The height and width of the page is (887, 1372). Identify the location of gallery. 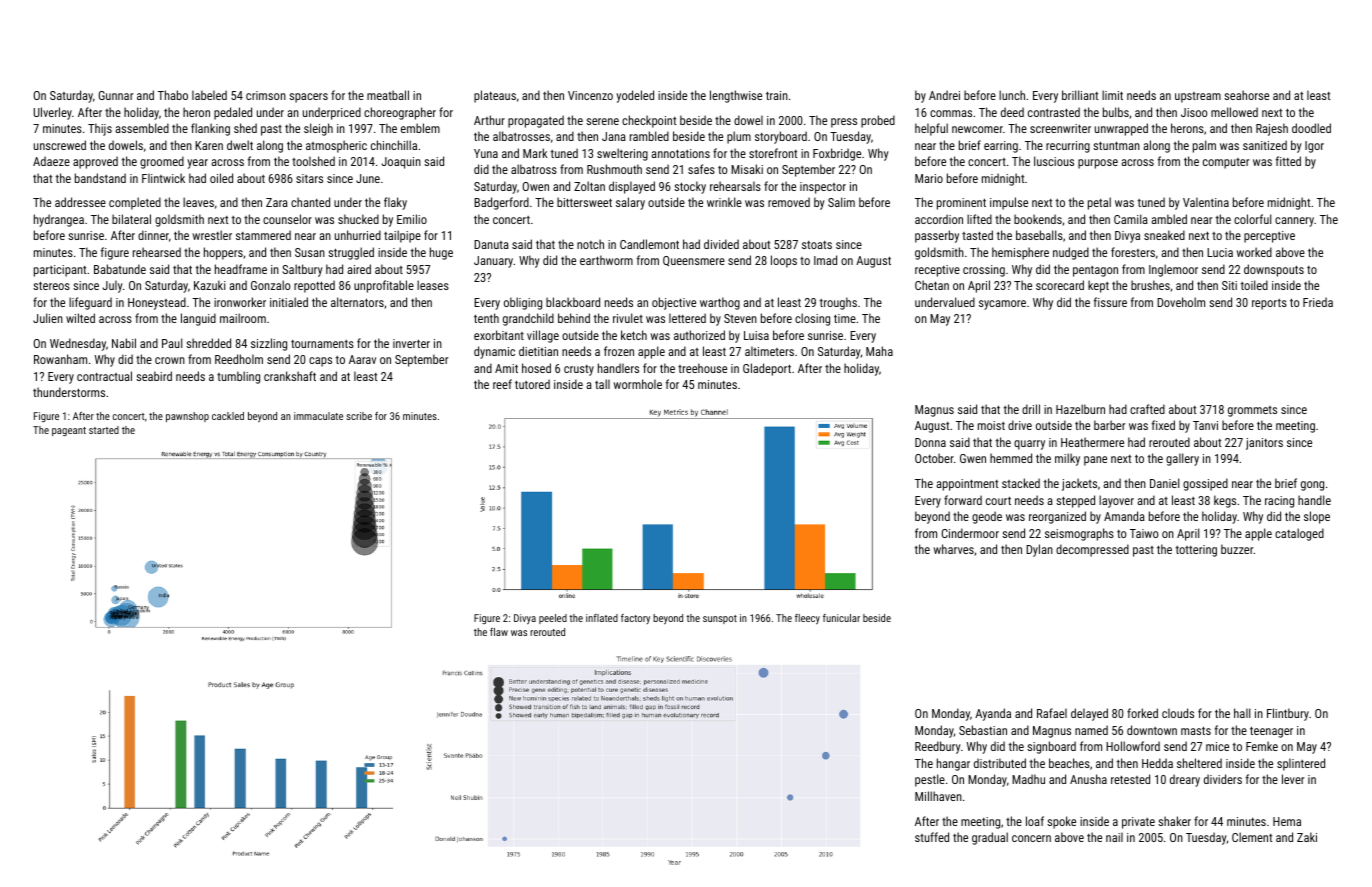
(1182, 459).
